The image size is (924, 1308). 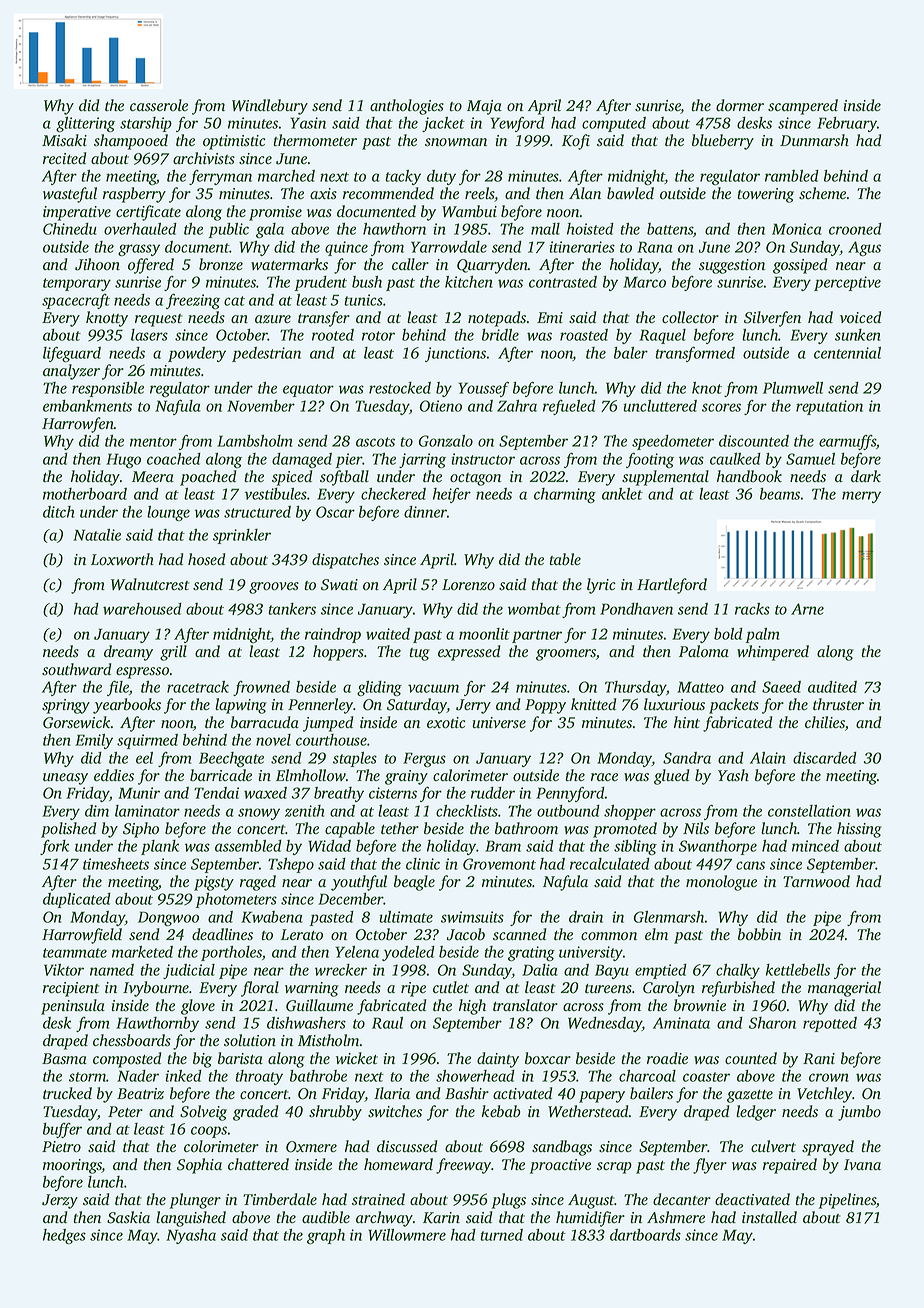 What do you see at coordinates (216, 793) in the document?
I see `Tendai` at bounding box center [216, 793].
